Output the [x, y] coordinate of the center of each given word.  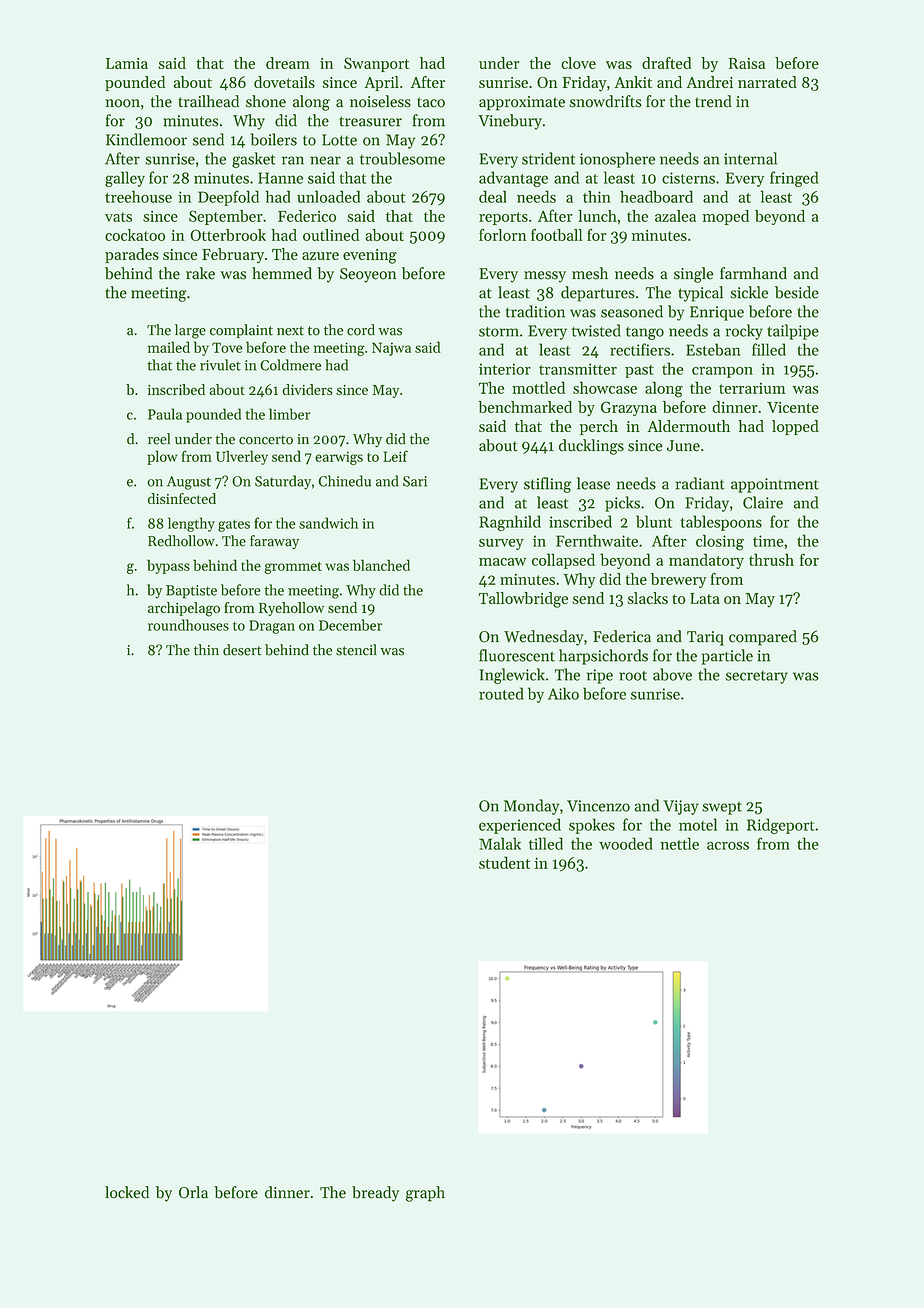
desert [242, 650]
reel [159, 439]
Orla [193, 1192]
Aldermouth [688, 426]
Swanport [376, 64]
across [728, 846]
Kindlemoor [146, 139]
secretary [756, 677]
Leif [395, 456]
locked [127, 1192]
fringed [794, 179]
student [504, 862]
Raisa [747, 63]
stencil [356, 650]
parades [132, 255]
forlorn [503, 234]
